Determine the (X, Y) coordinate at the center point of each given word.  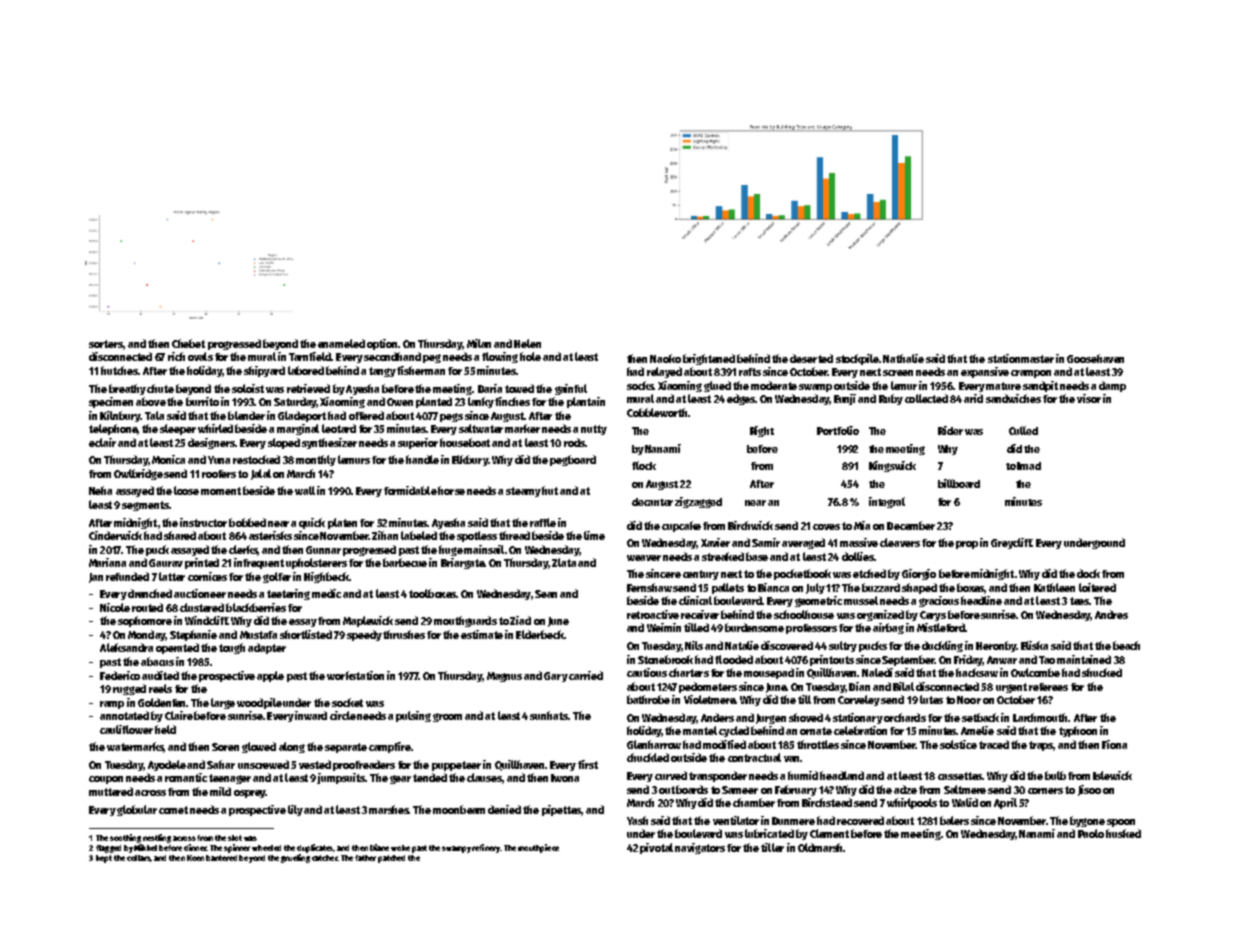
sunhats (549, 715)
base (757, 556)
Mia (862, 525)
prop (967, 545)
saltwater (481, 428)
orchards (905, 717)
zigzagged (698, 502)
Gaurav (166, 563)
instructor (203, 522)
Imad (1029, 466)
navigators (700, 848)
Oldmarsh (820, 847)
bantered (221, 858)
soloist (248, 388)
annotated (124, 715)
